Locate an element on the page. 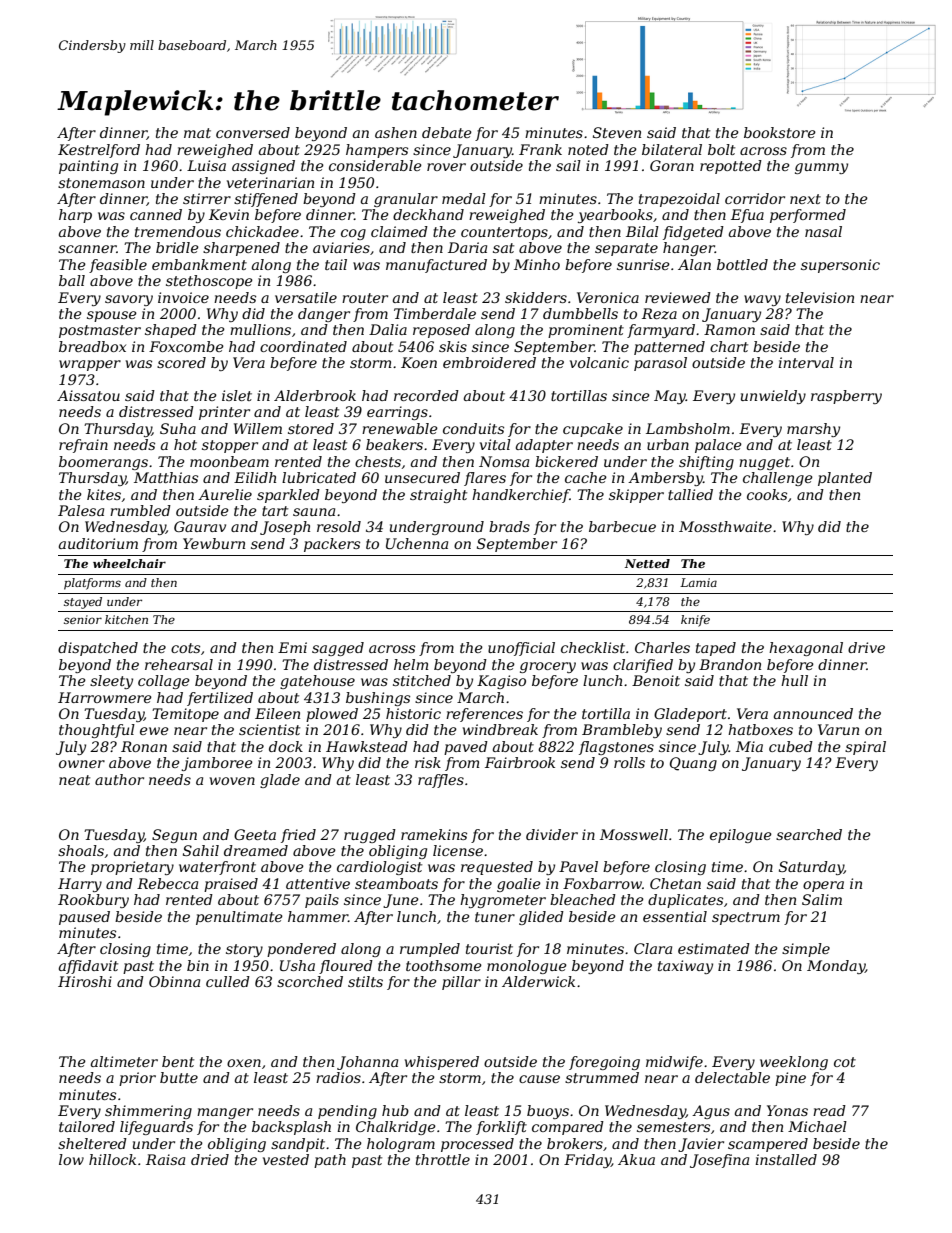  praised is located at coordinates (231, 885).
